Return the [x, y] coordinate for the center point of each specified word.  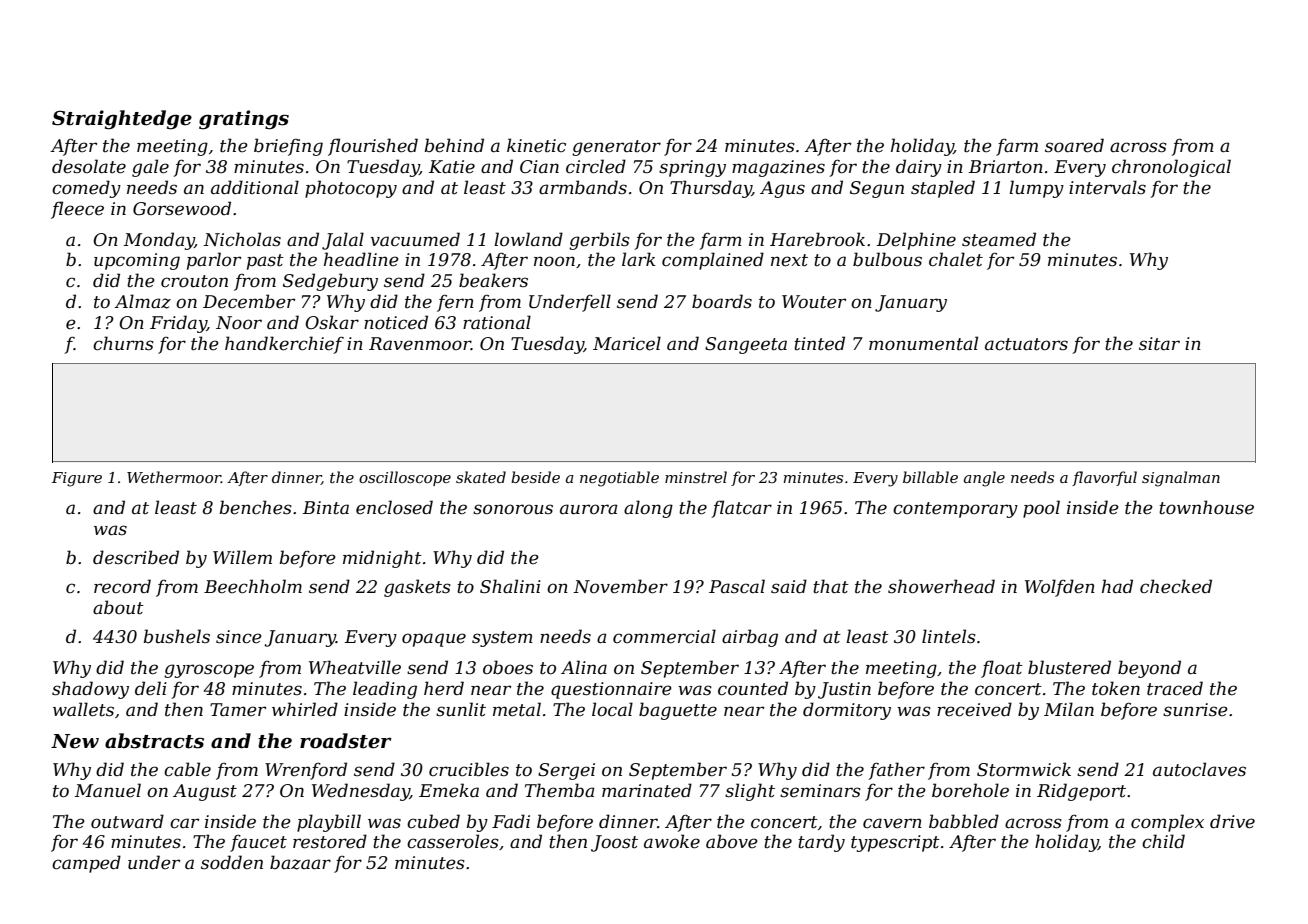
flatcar [741, 509]
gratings [244, 120]
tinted [819, 343]
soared [1074, 145]
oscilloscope [405, 478]
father [896, 771]
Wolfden [1060, 588]
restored [330, 841]
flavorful [1104, 478]
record [122, 586]
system [502, 639]
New [75, 741]
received [974, 709]
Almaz [142, 301]
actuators [1026, 344]
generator [616, 148]
